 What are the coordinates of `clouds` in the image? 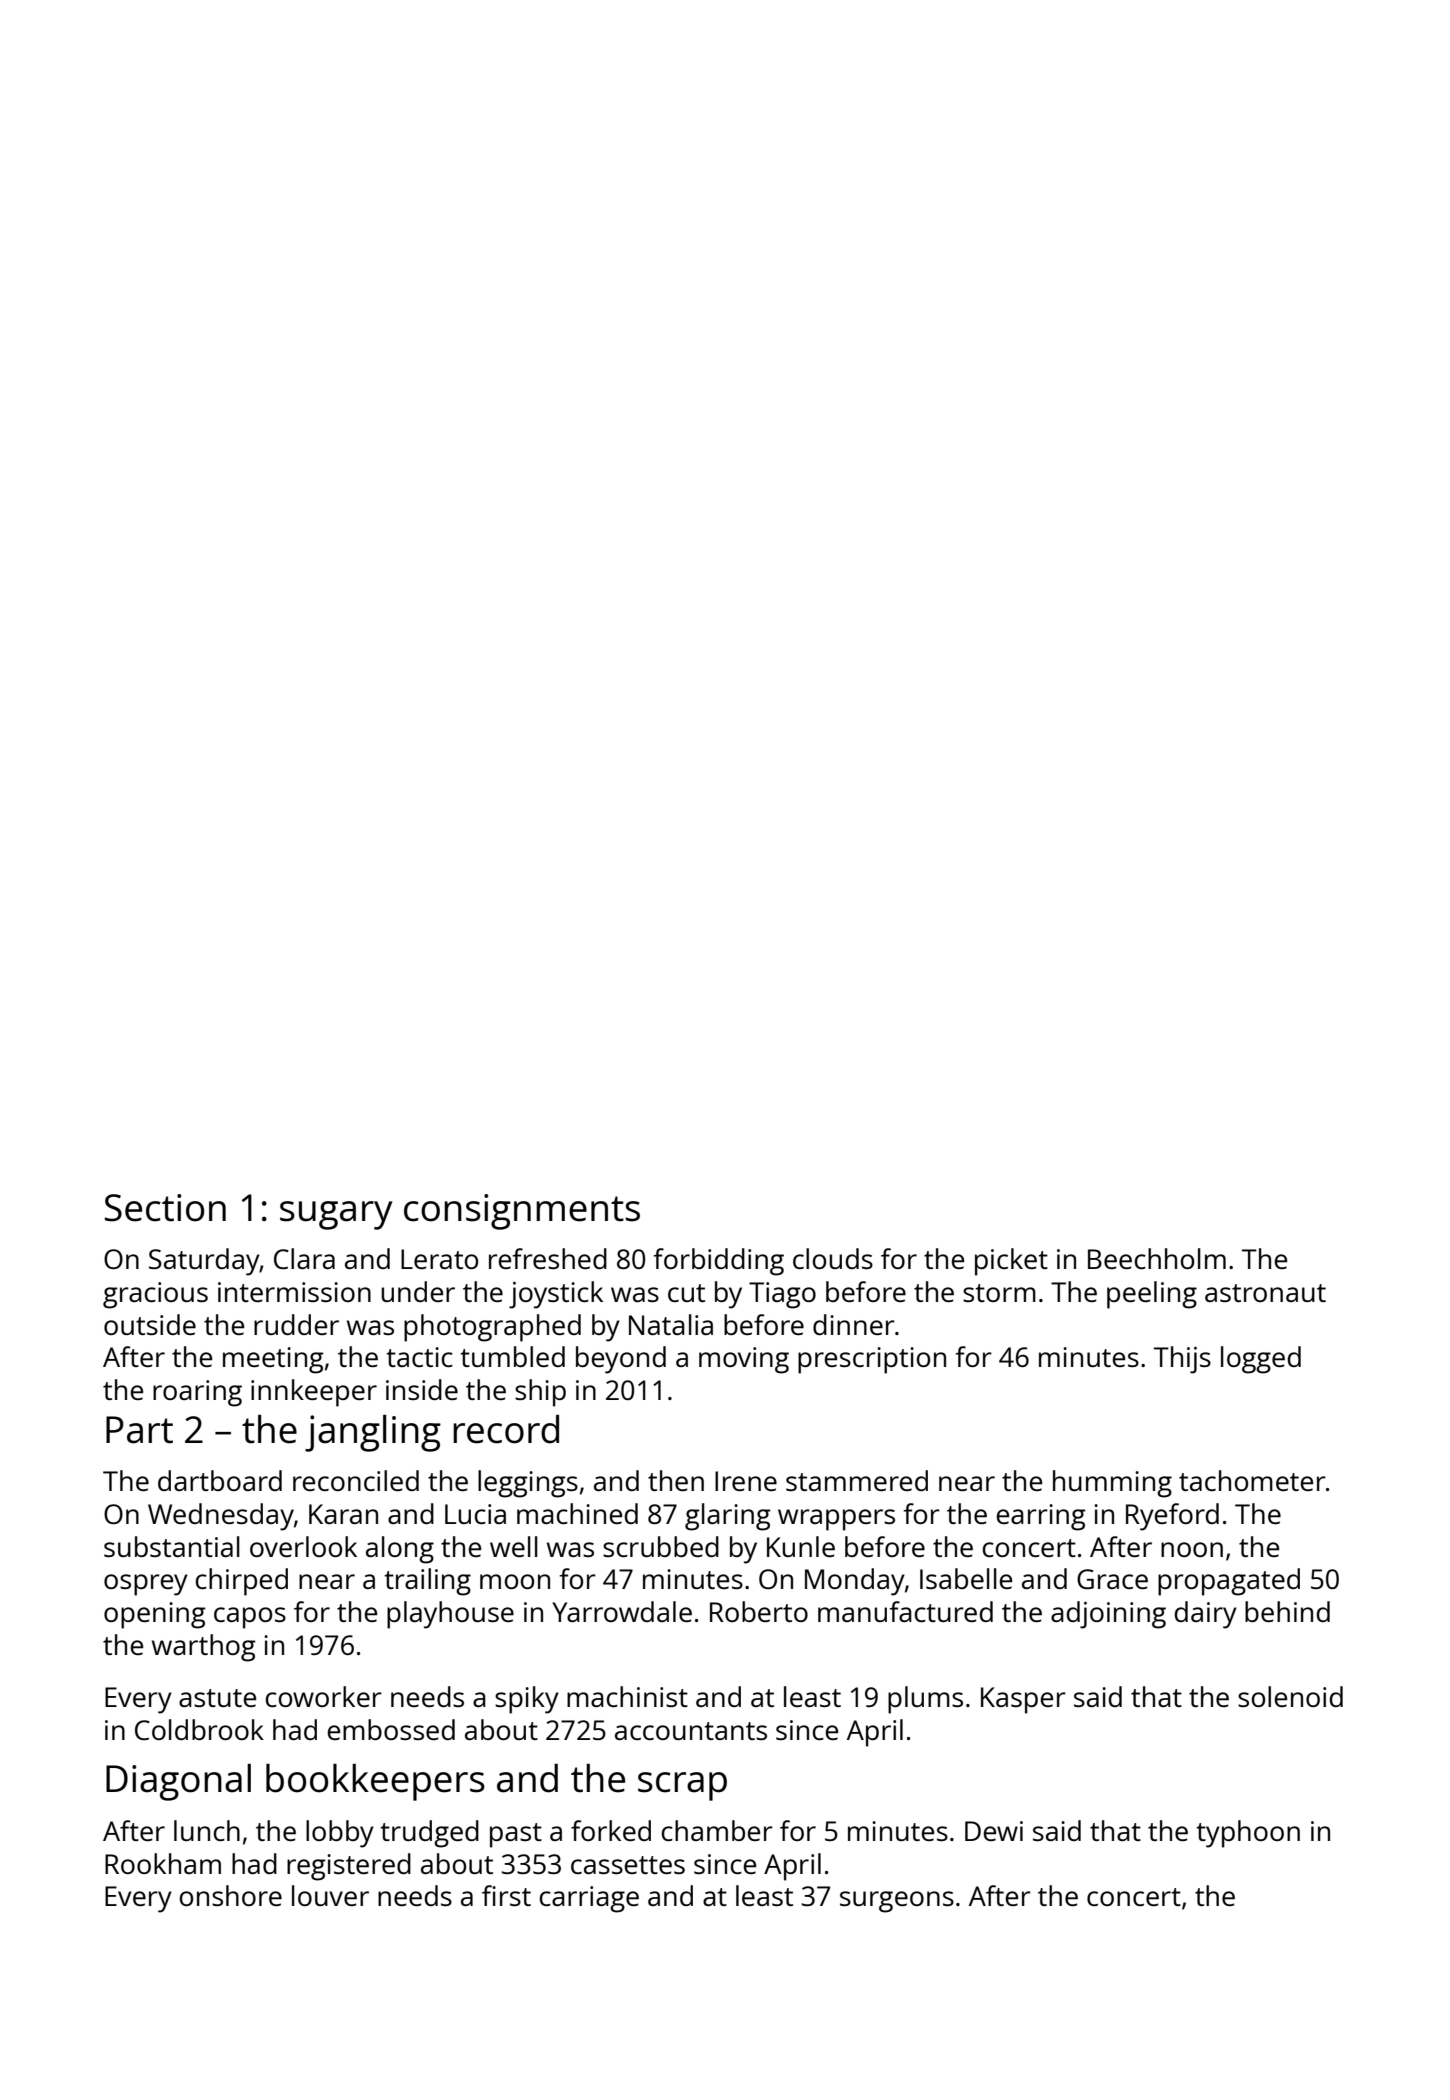 It's located at (833, 1258).
